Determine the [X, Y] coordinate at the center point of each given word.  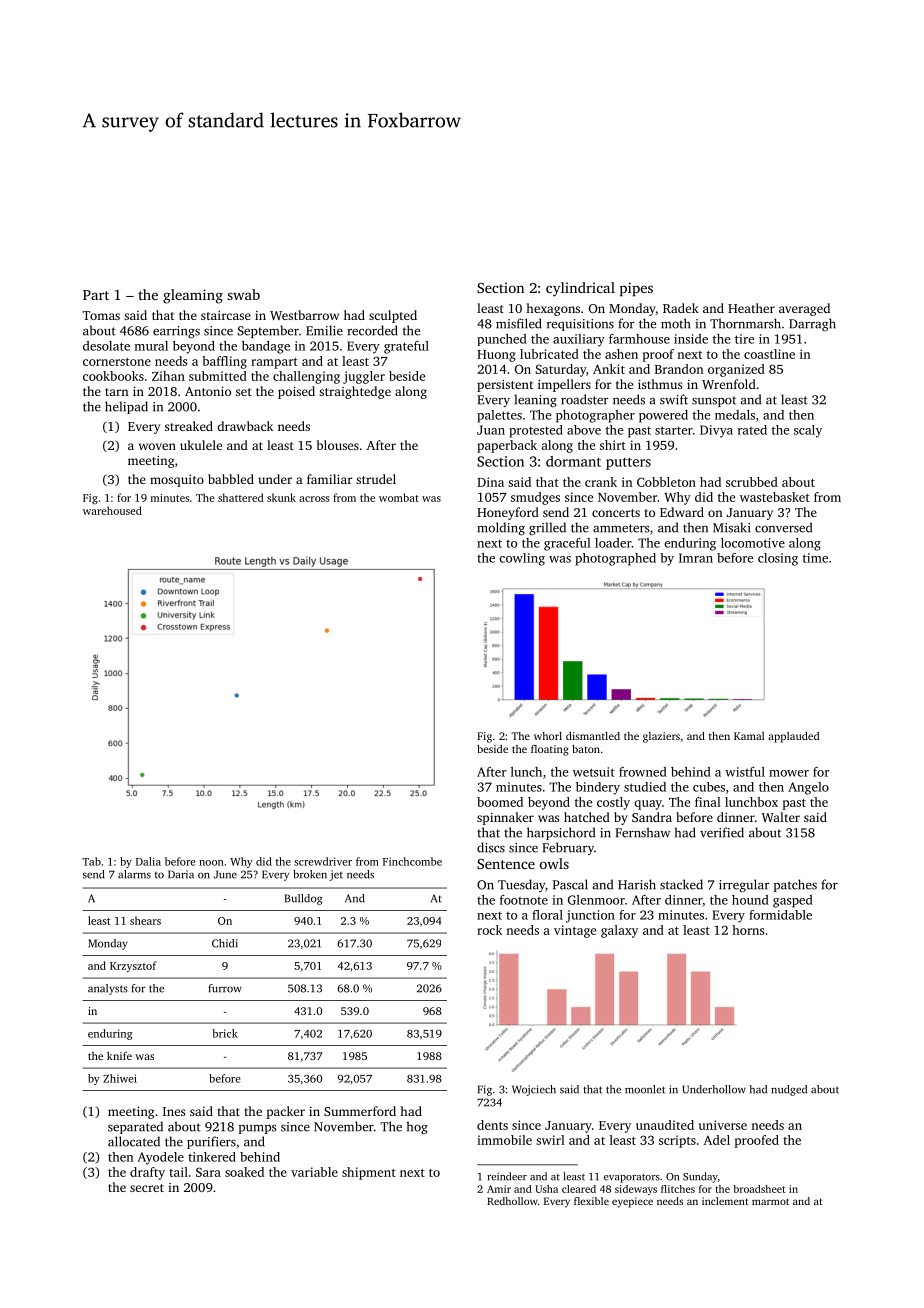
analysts [108, 989]
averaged [804, 309]
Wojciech [534, 1090]
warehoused [112, 510]
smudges [535, 498]
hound [750, 900]
